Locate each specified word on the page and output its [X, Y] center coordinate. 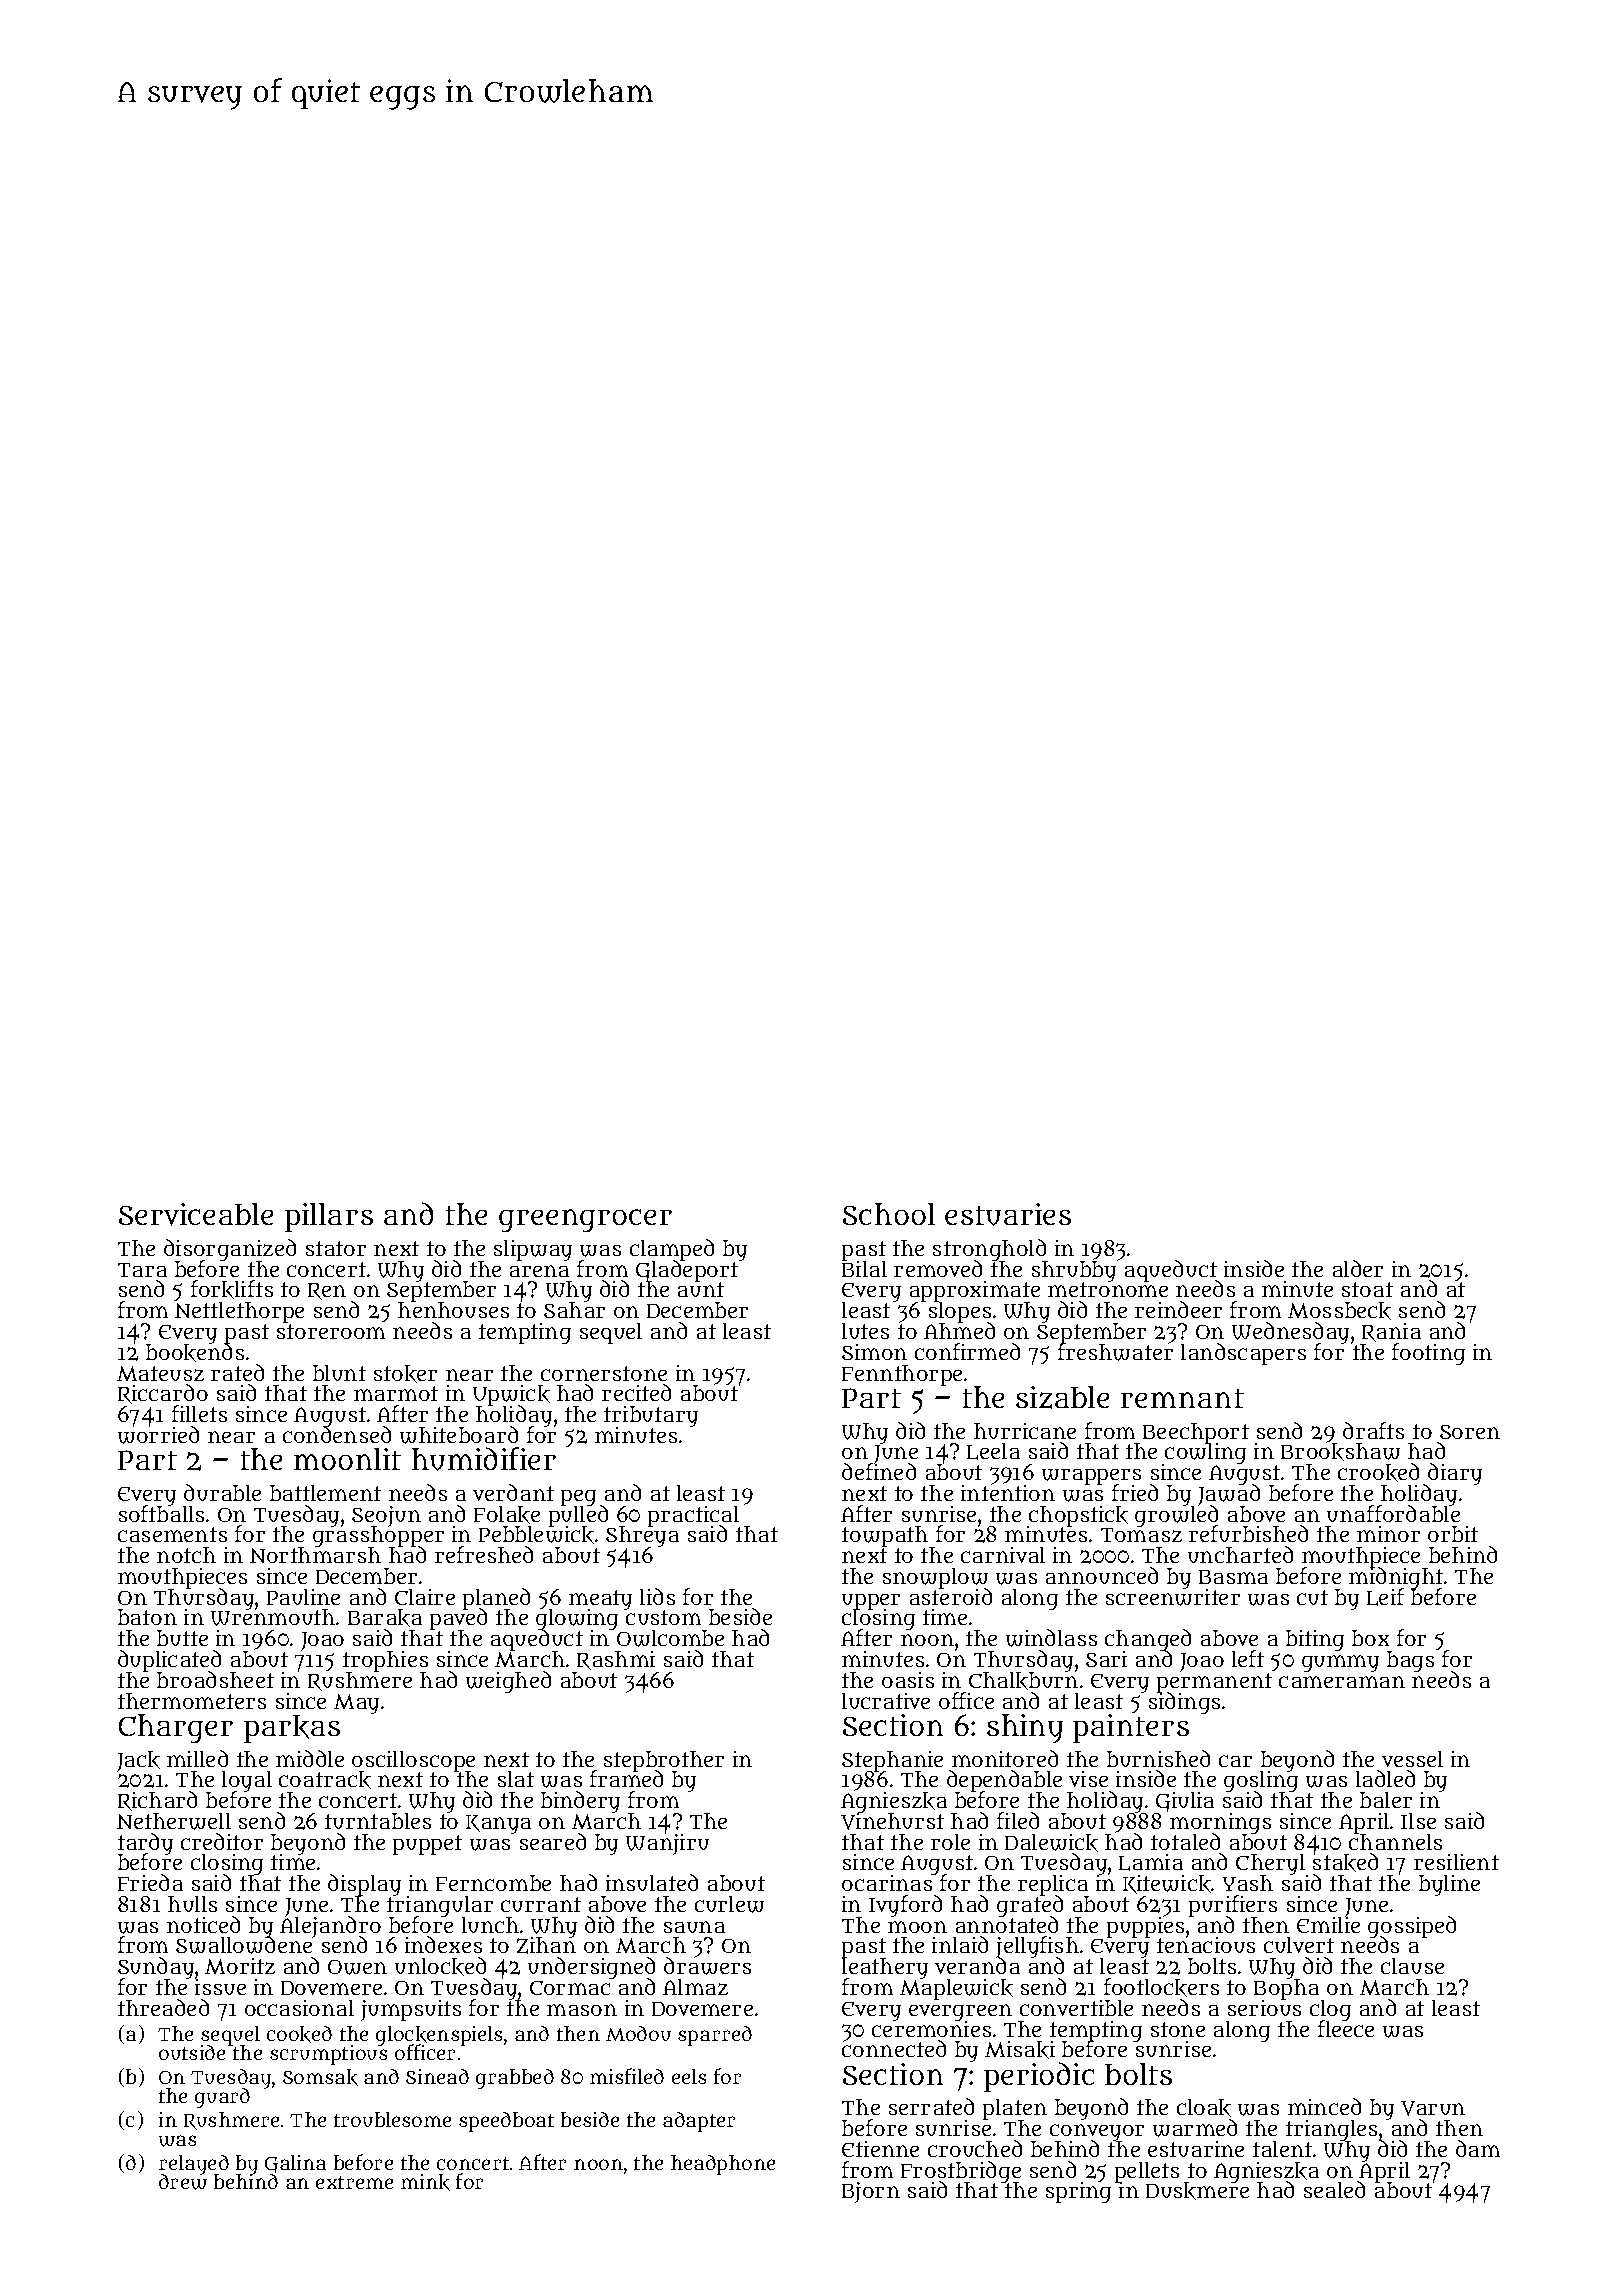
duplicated [169, 1661]
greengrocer [585, 1220]
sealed [1334, 2189]
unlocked [440, 1966]
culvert [1299, 1945]
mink [425, 2182]
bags [1410, 1661]
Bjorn [871, 2192]
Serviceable [196, 1214]
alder [1358, 1268]
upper [871, 1602]
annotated [1007, 1925]
